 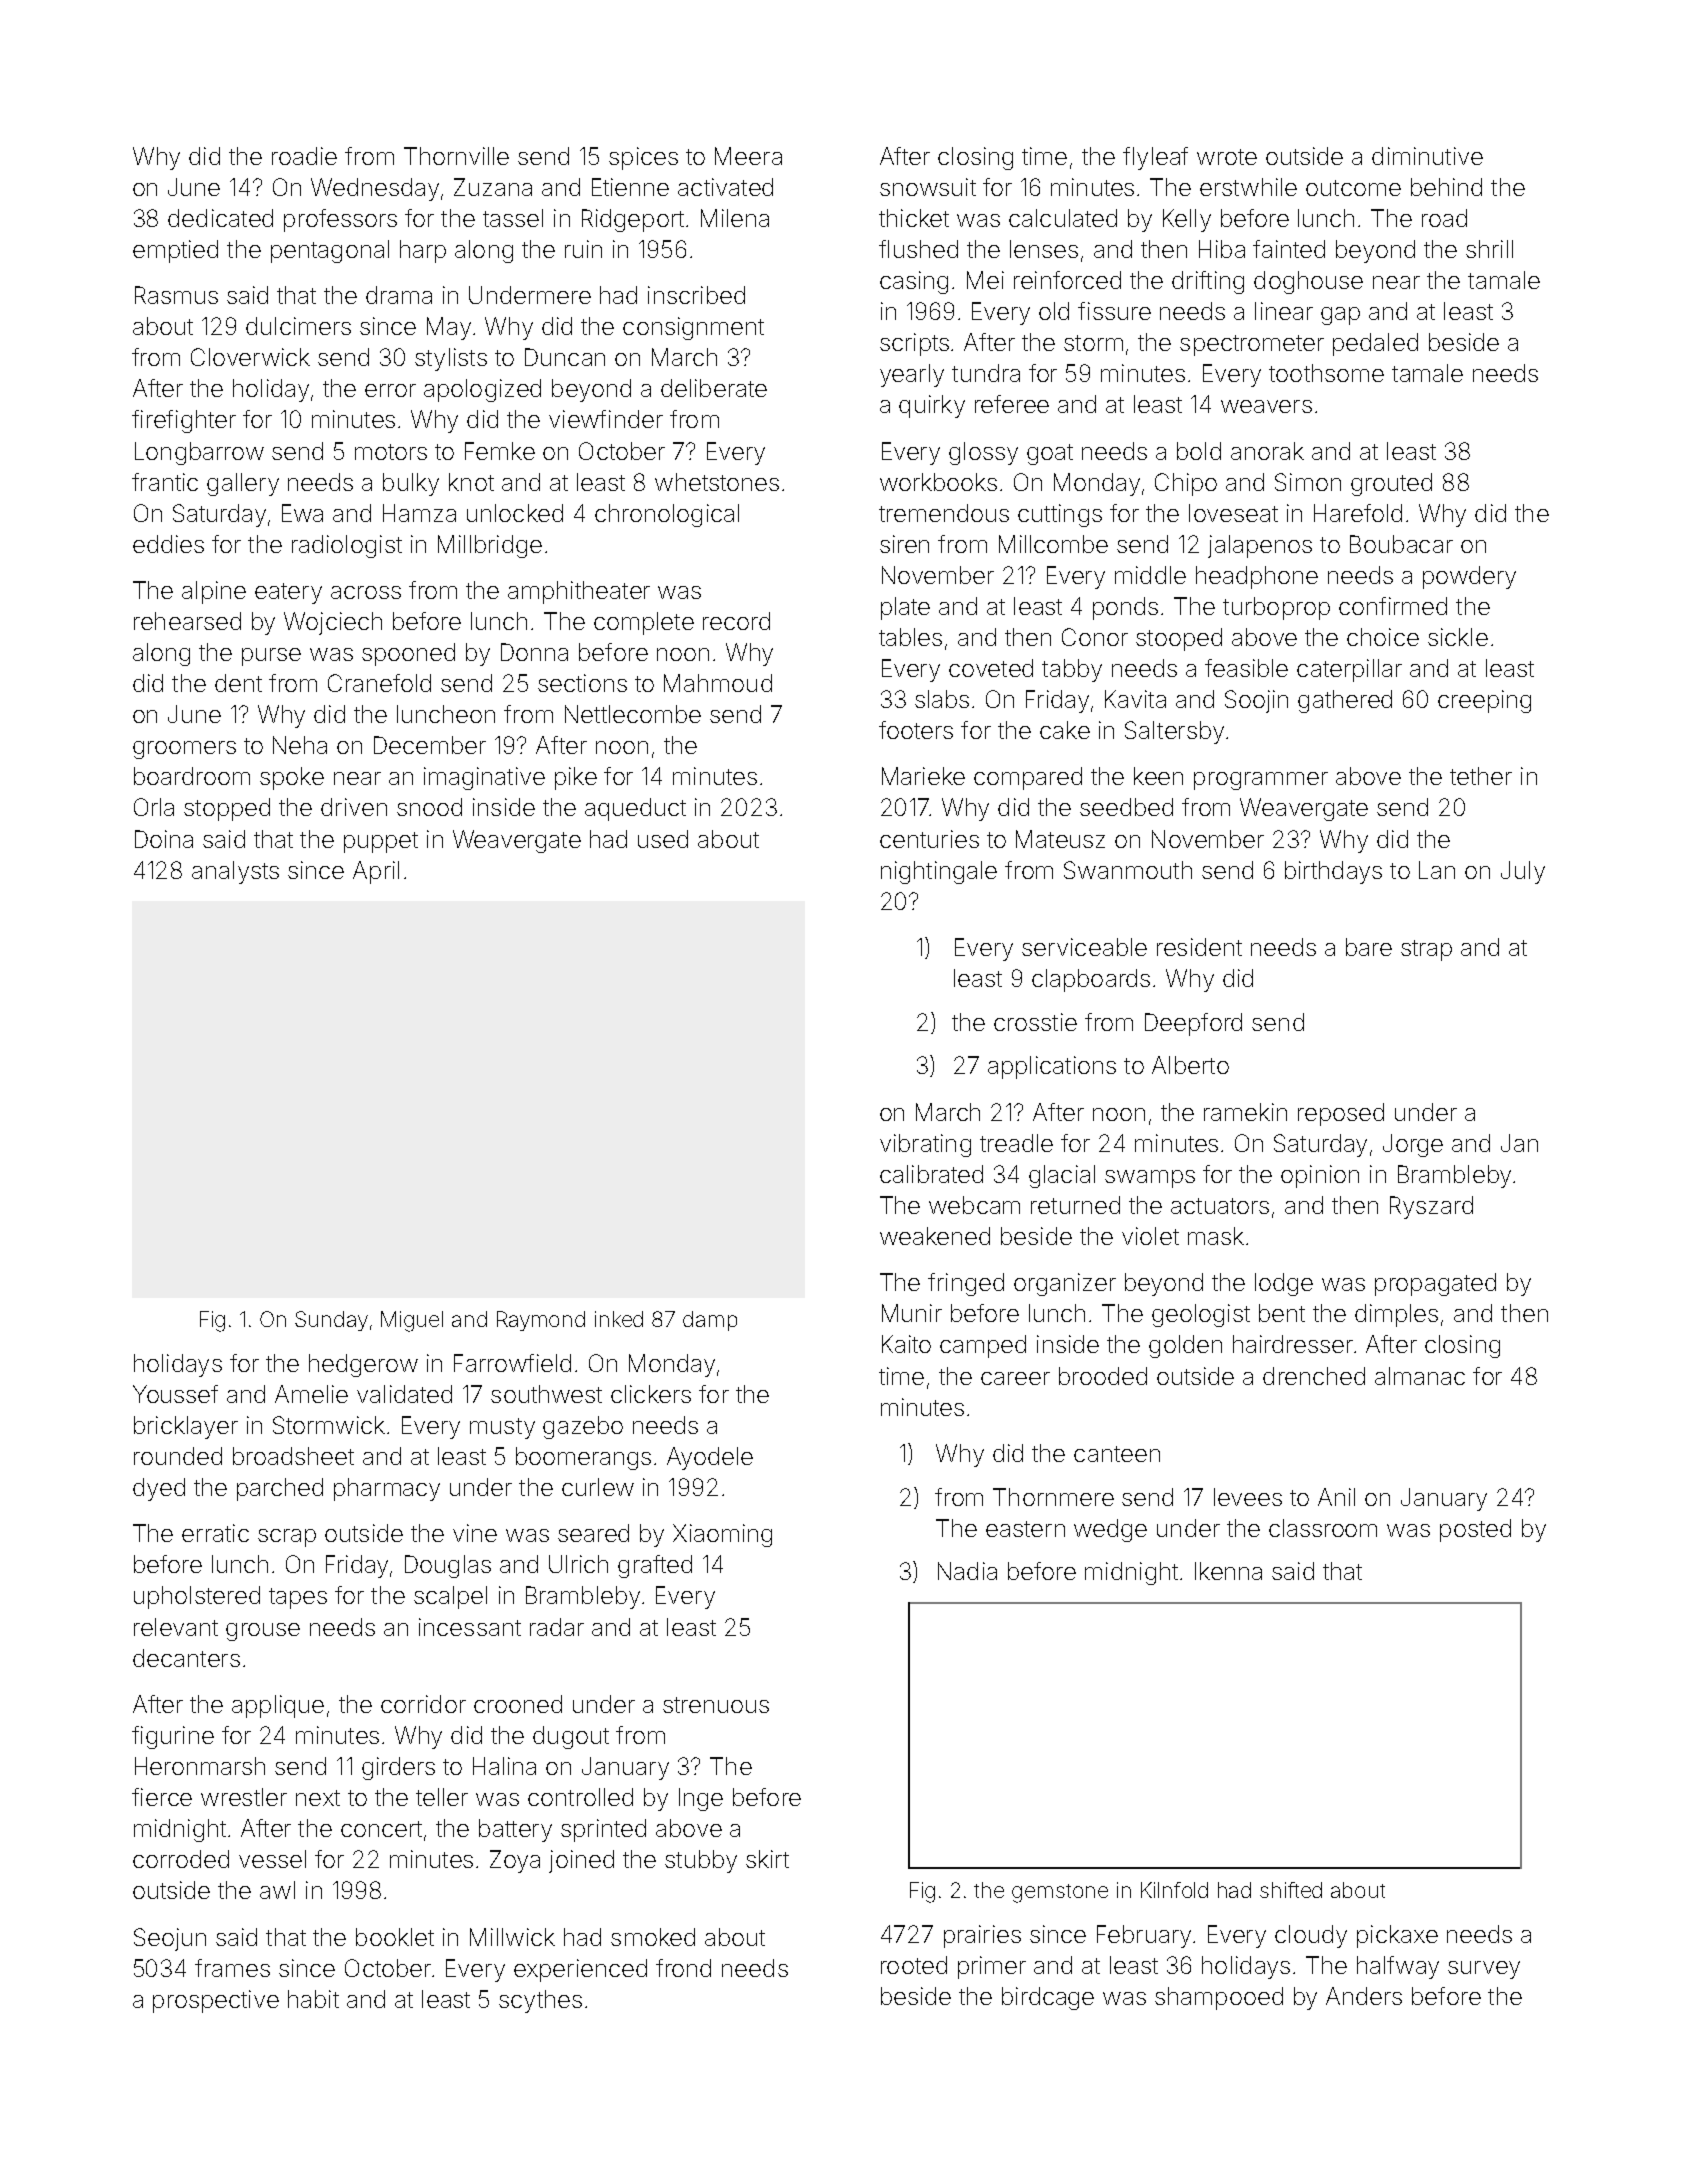 What do you see at coordinates (929, 839) in the screenshot?
I see `centuries` at bounding box center [929, 839].
